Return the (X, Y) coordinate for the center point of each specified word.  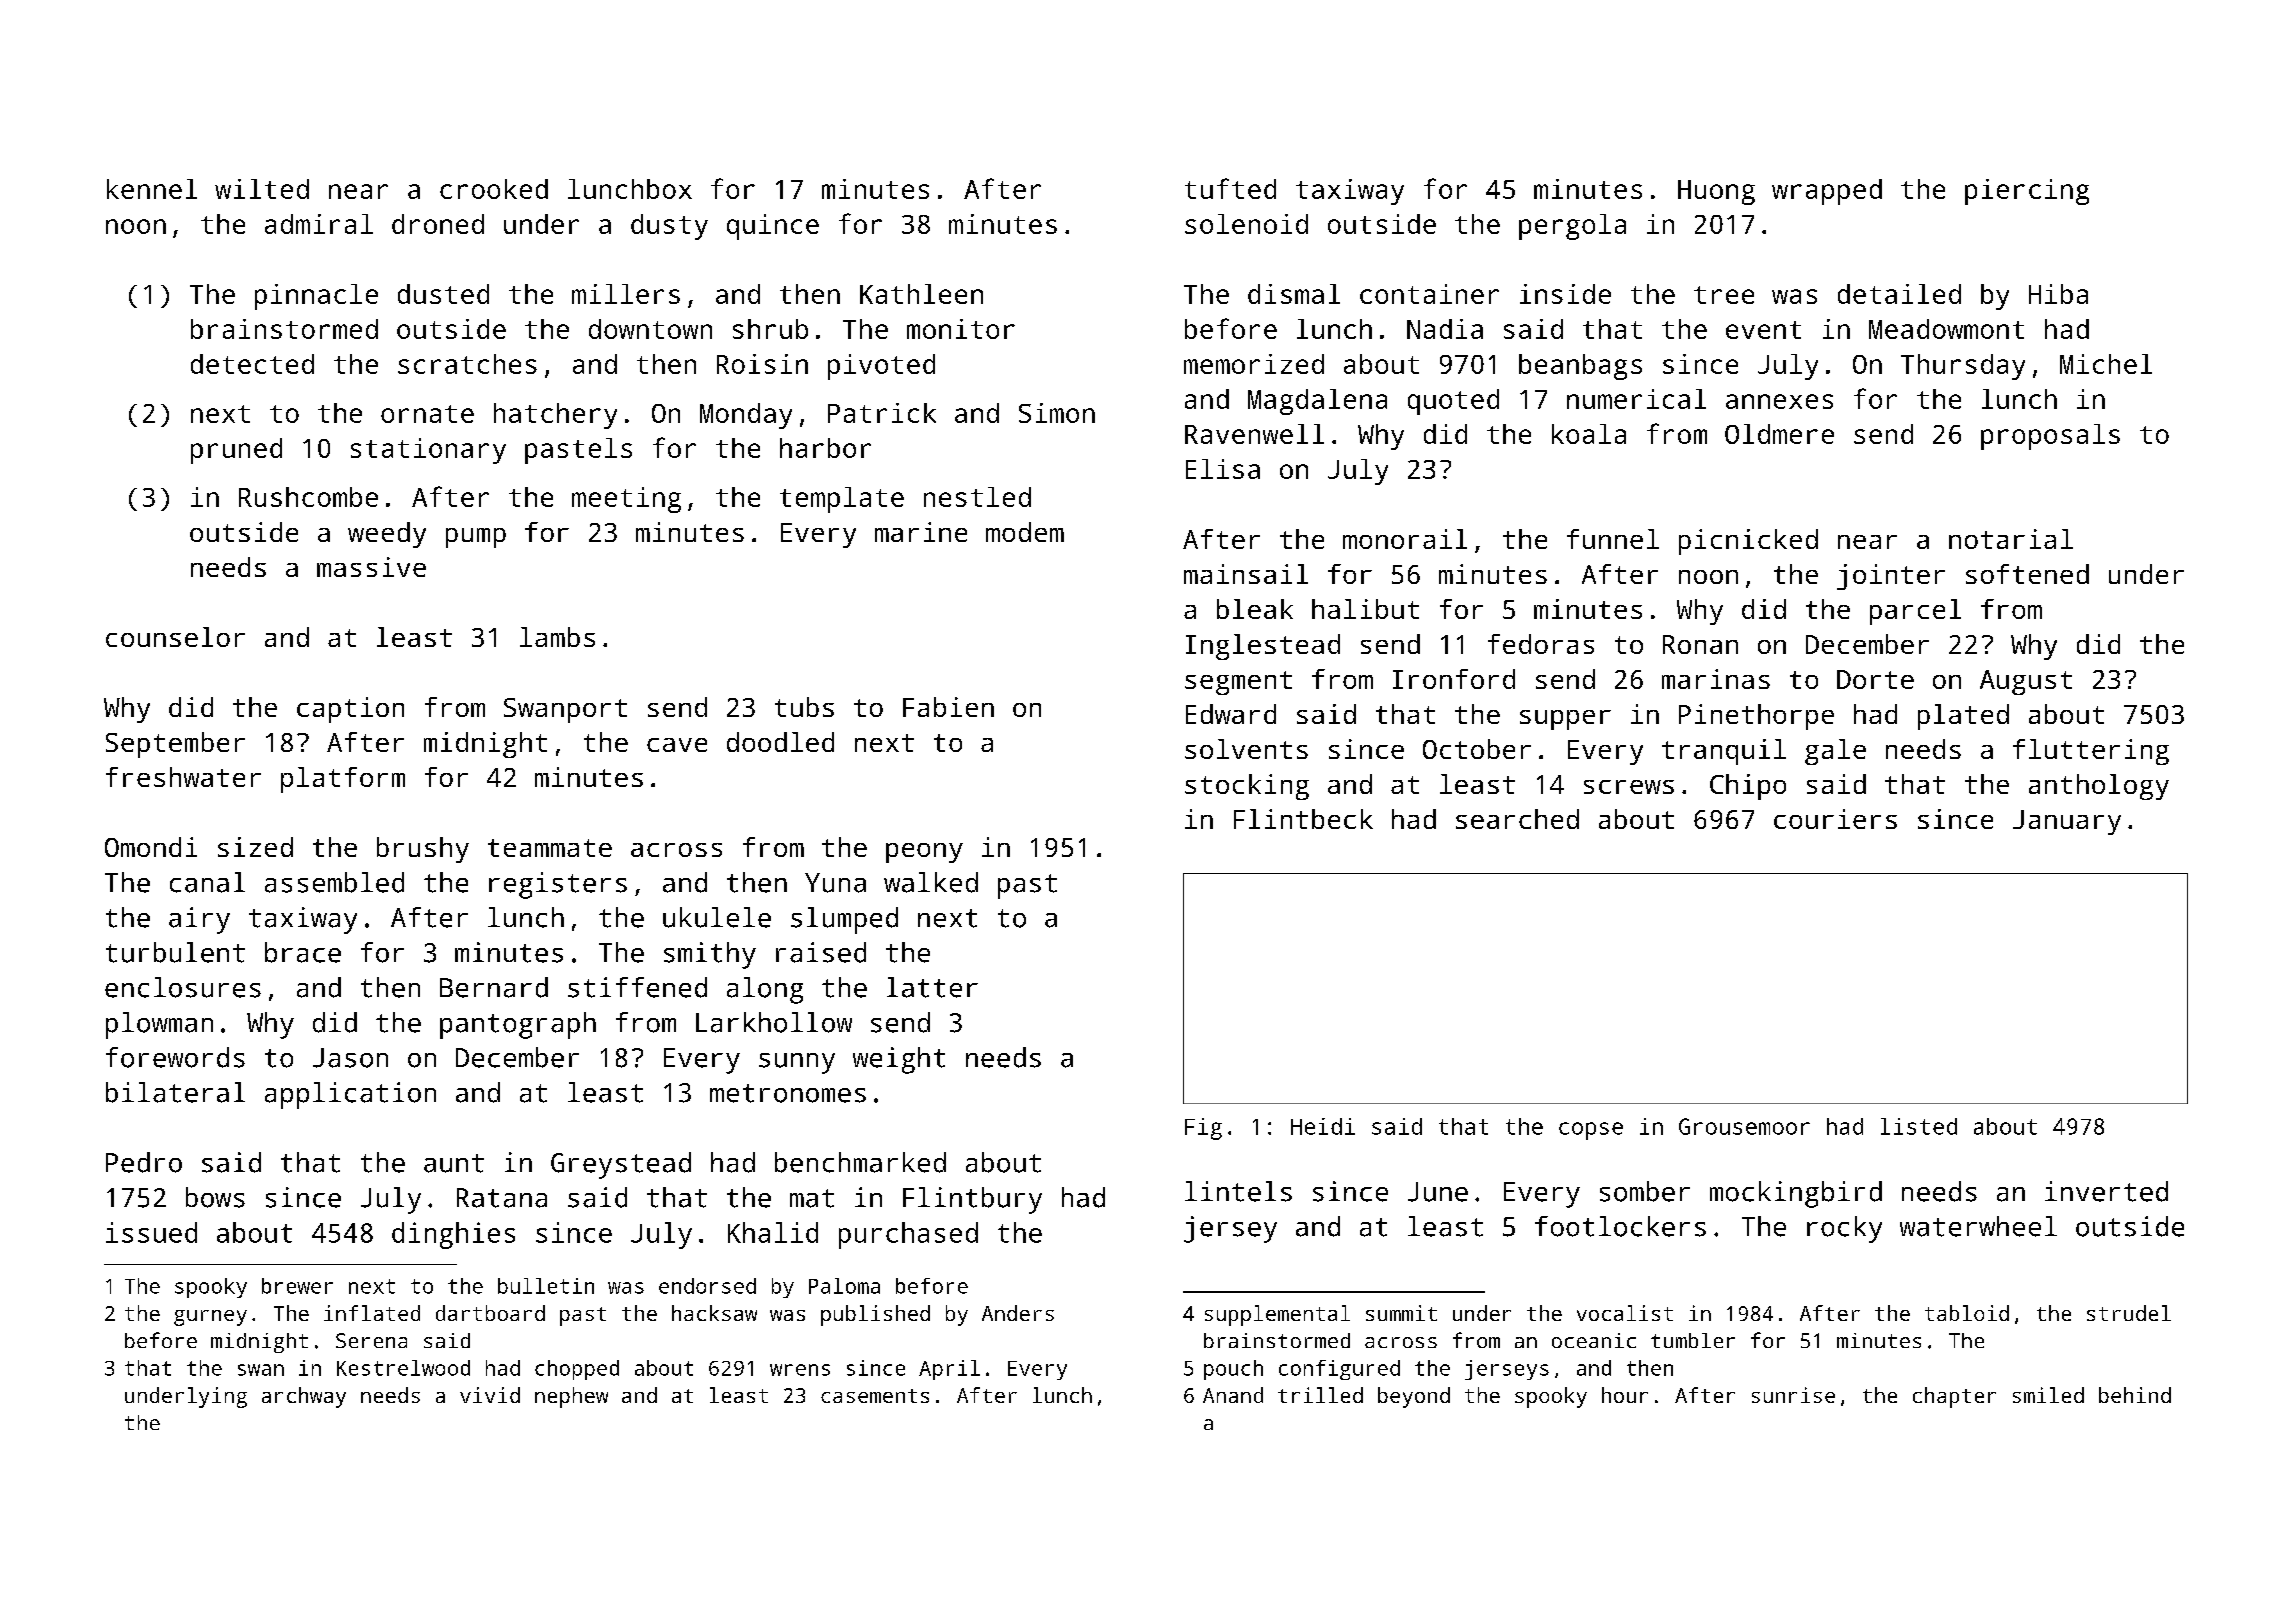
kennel (152, 189)
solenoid (1246, 224)
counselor (175, 637)
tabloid (1967, 1313)
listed (1919, 1126)
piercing (2027, 192)
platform (343, 780)
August (2026, 682)
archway (304, 1397)
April (949, 1370)
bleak (1255, 609)
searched (1517, 819)
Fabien (948, 707)
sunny (797, 1063)
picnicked (1748, 542)
